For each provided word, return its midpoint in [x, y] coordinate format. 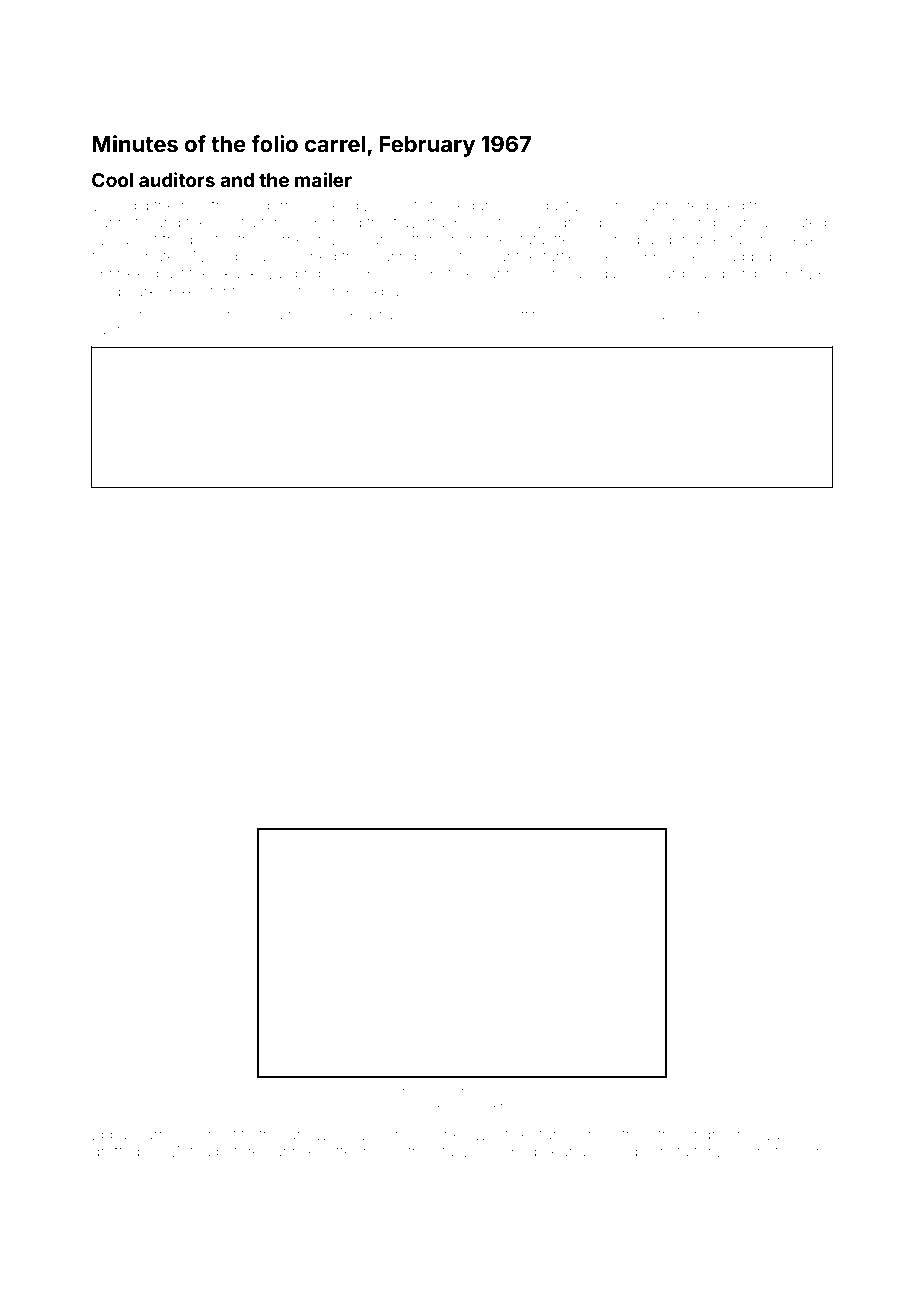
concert [207, 315]
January [589, 1094]
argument [774, 317]
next [222, 1135]
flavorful [420, 222]
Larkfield [117, 330]
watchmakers [483, 1092]
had [310, 1092]
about [388, 1092]
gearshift [502, 317]
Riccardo [664, 273]
